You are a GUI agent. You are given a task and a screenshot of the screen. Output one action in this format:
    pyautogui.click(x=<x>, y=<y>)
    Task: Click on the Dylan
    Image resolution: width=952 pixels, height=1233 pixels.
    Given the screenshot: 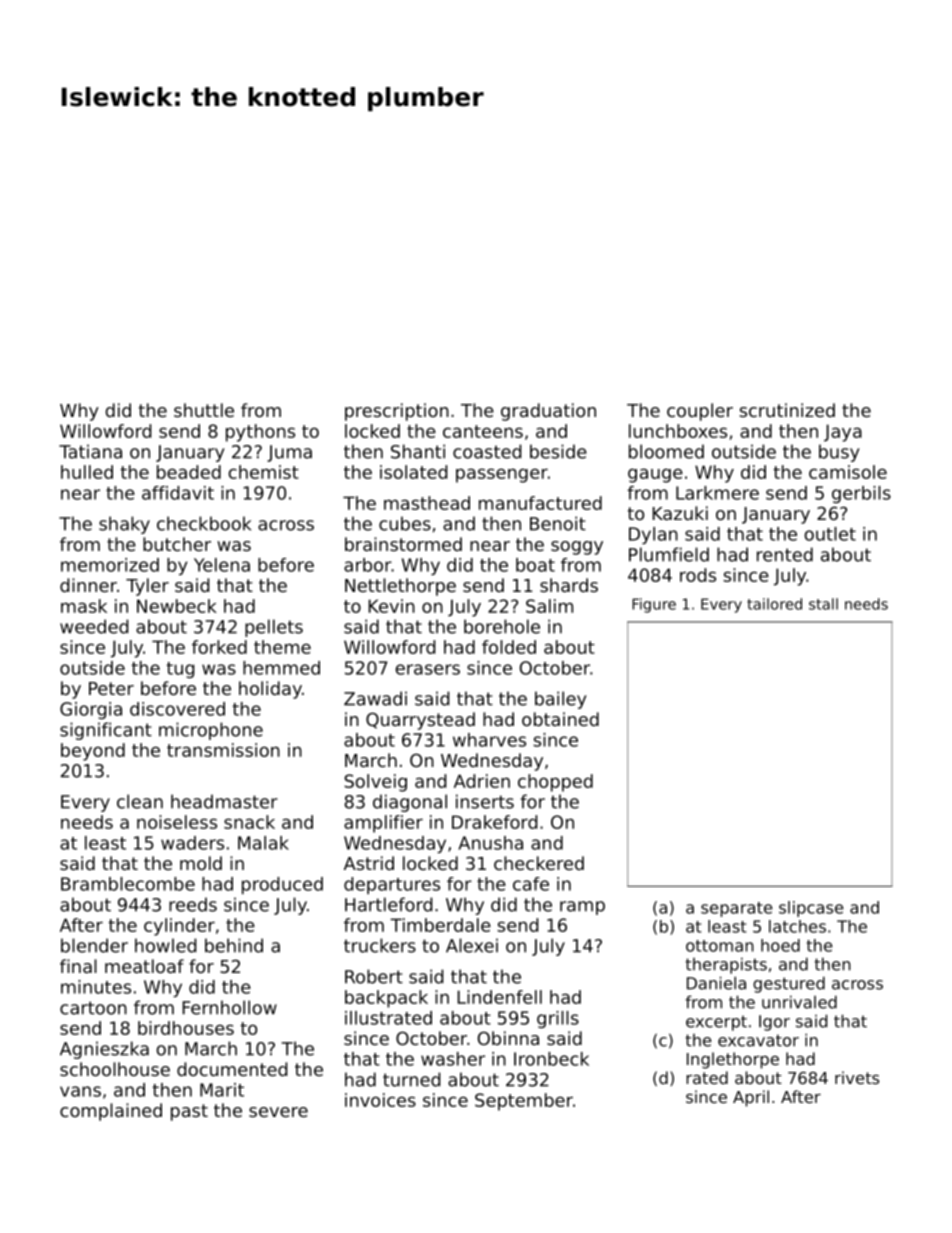 What is the action you would take?
    pyautogui.click(x=653, y=535)
